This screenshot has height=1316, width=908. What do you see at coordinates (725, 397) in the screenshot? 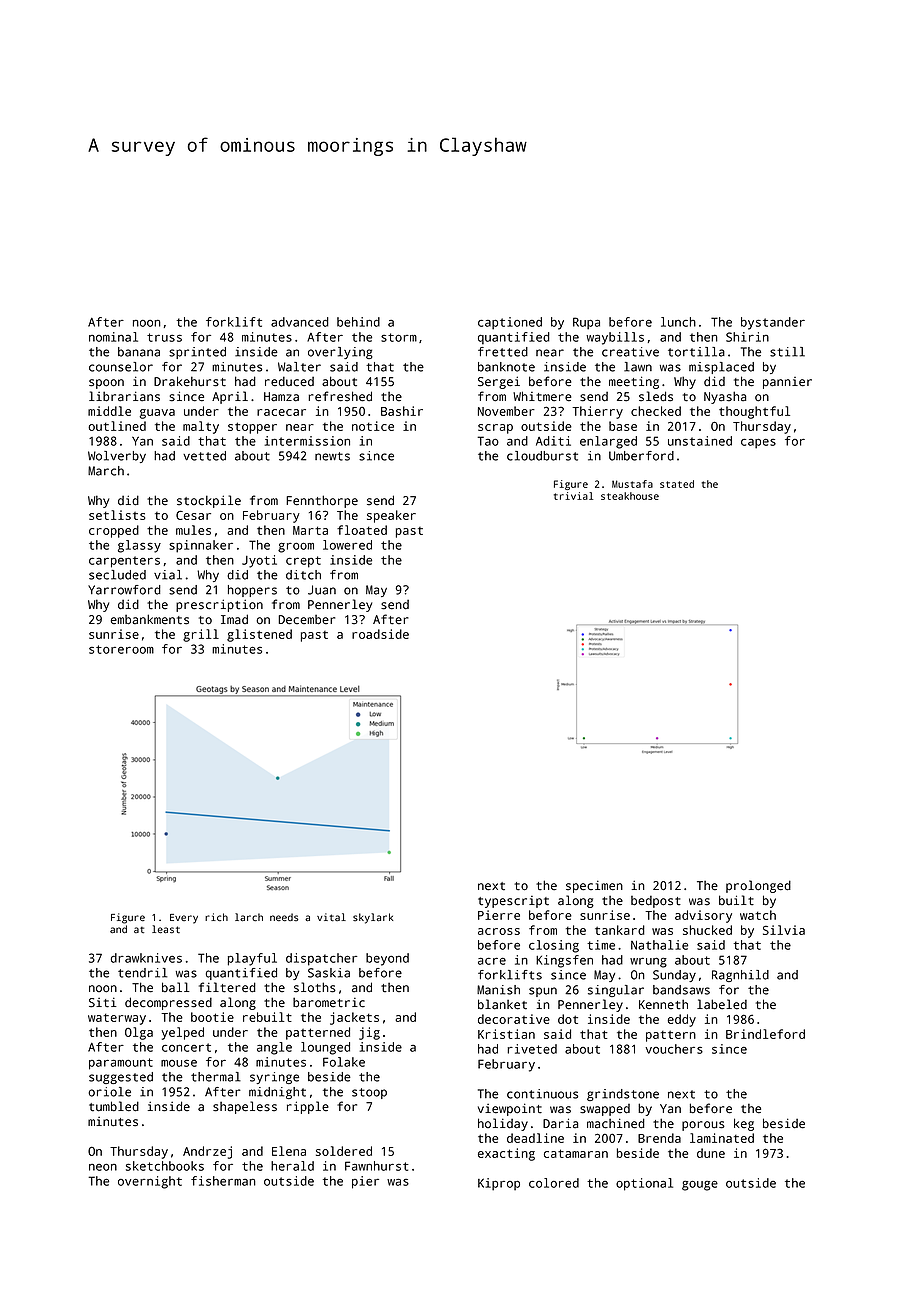
I see `Nyasha` at bounding box center [725, 397].
